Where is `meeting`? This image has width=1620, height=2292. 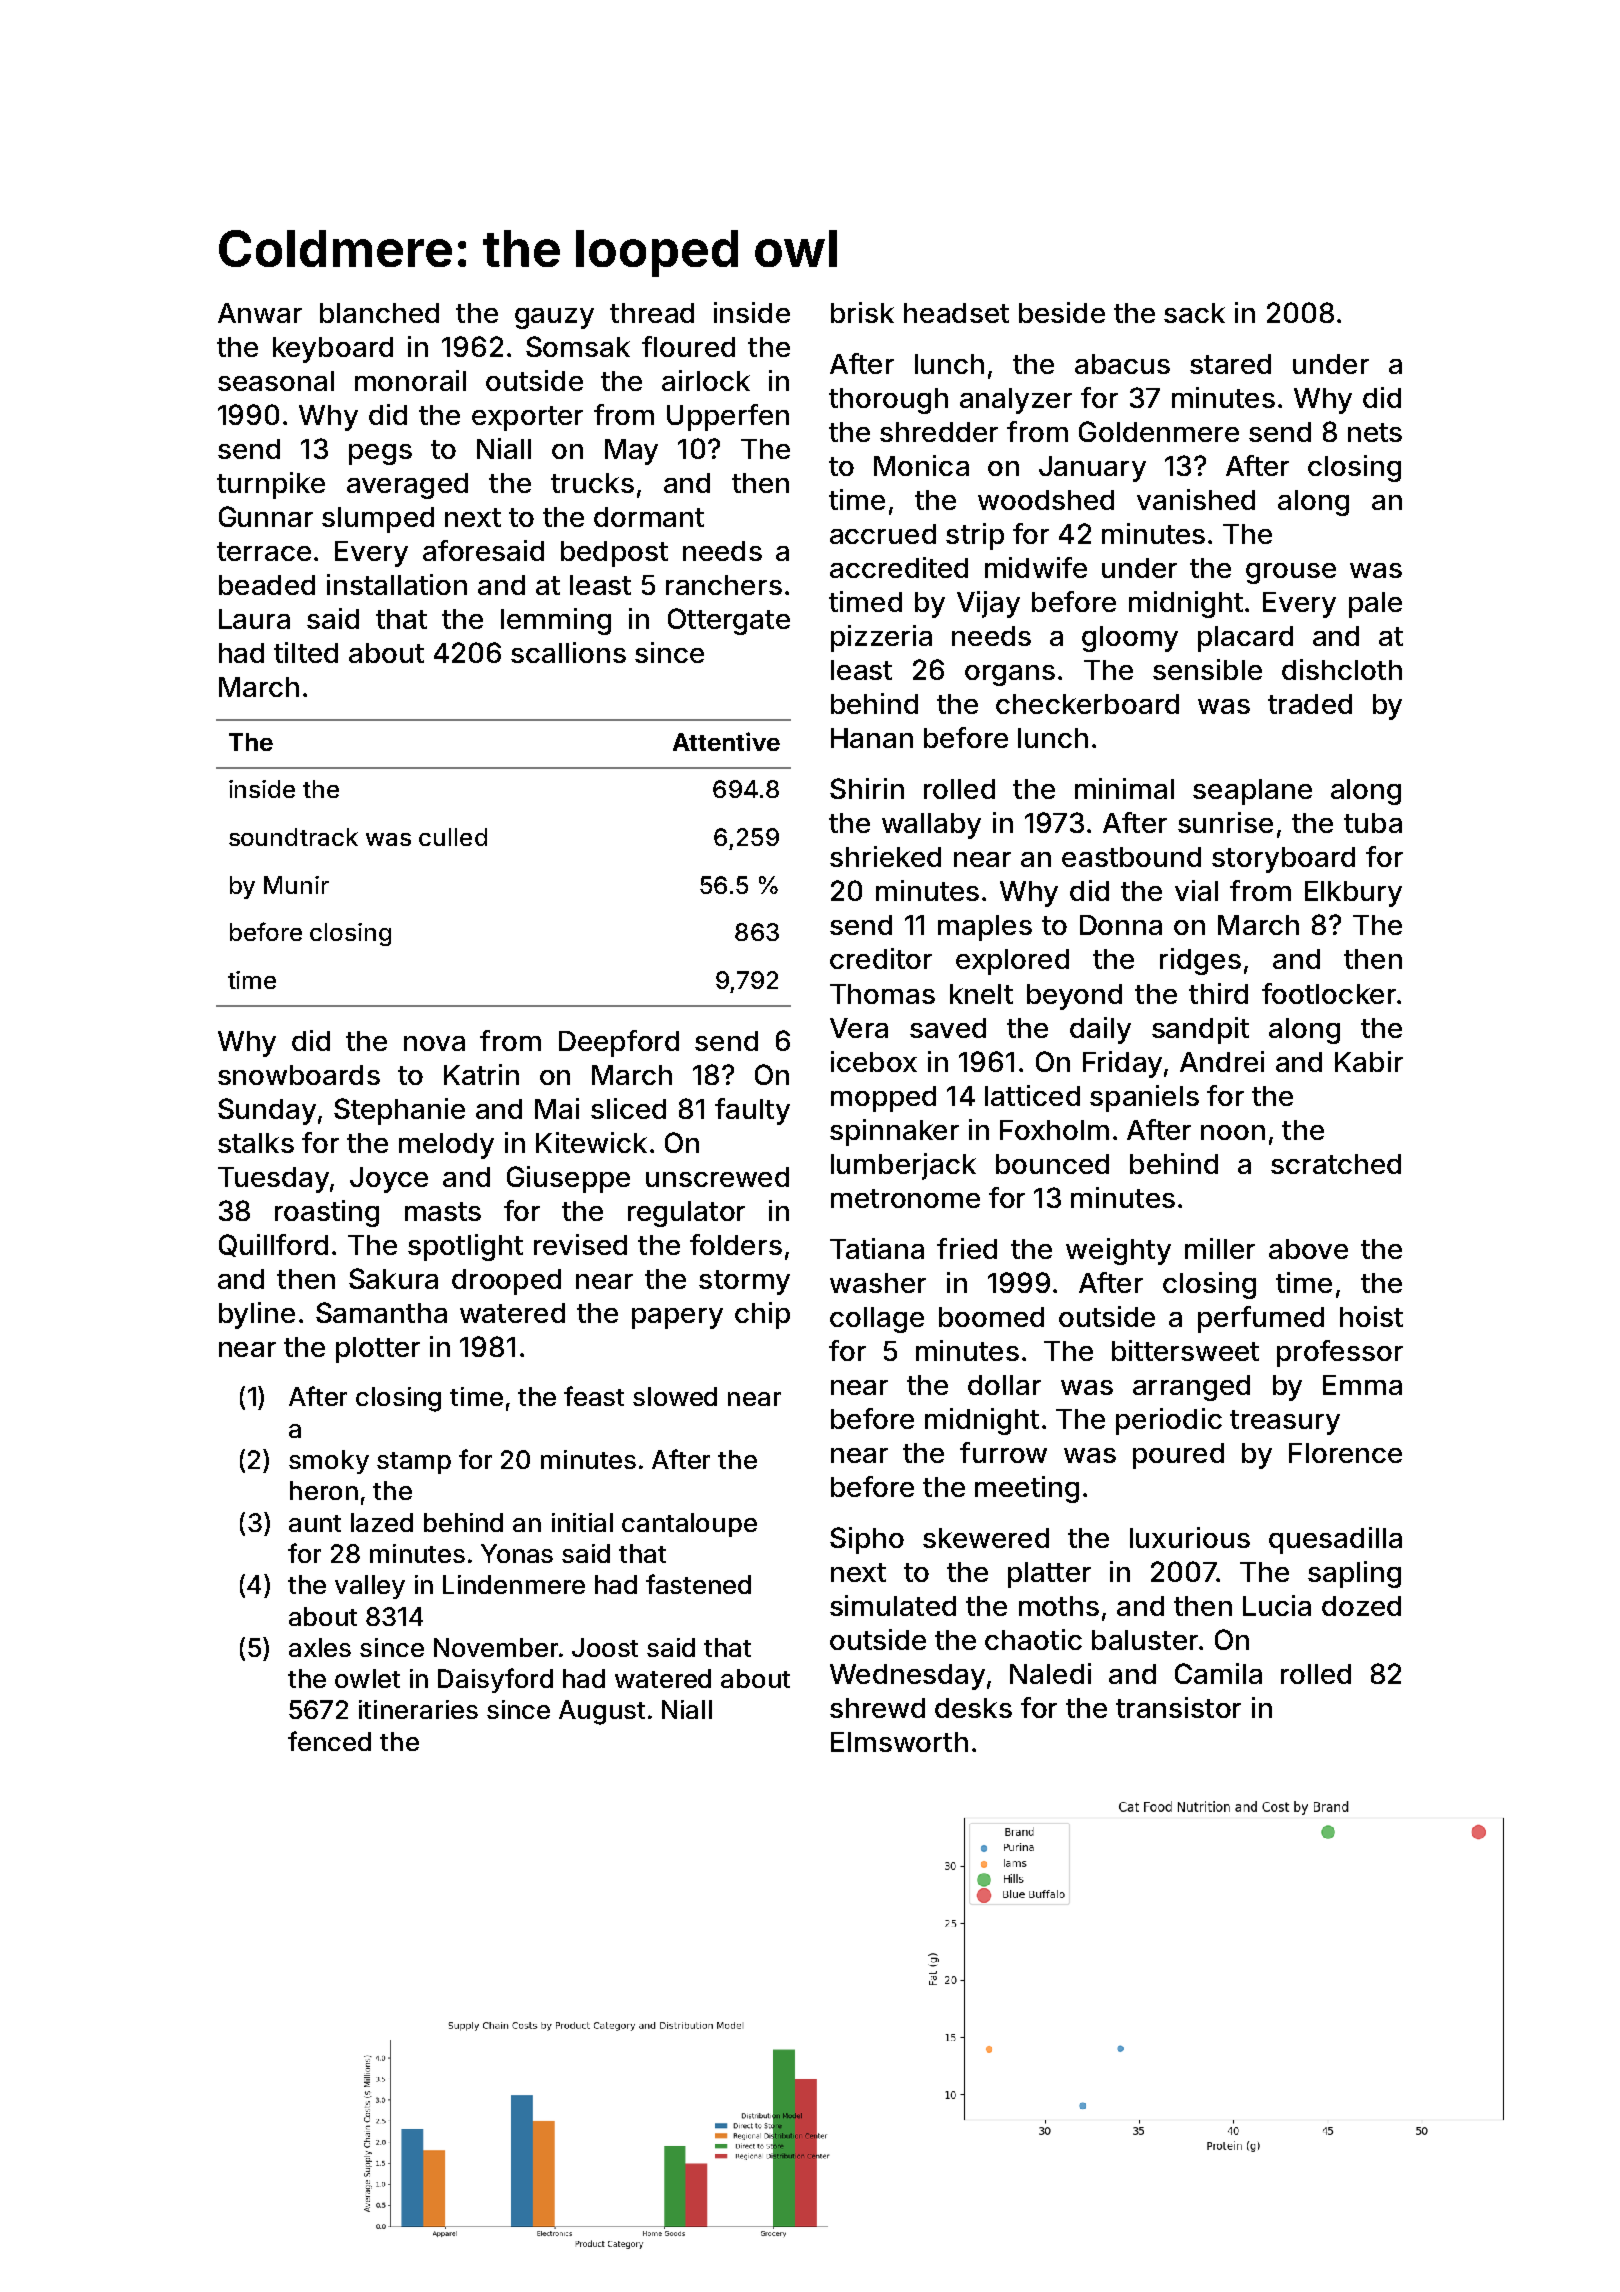 meeting is located at coordinates (1027, 1489).
